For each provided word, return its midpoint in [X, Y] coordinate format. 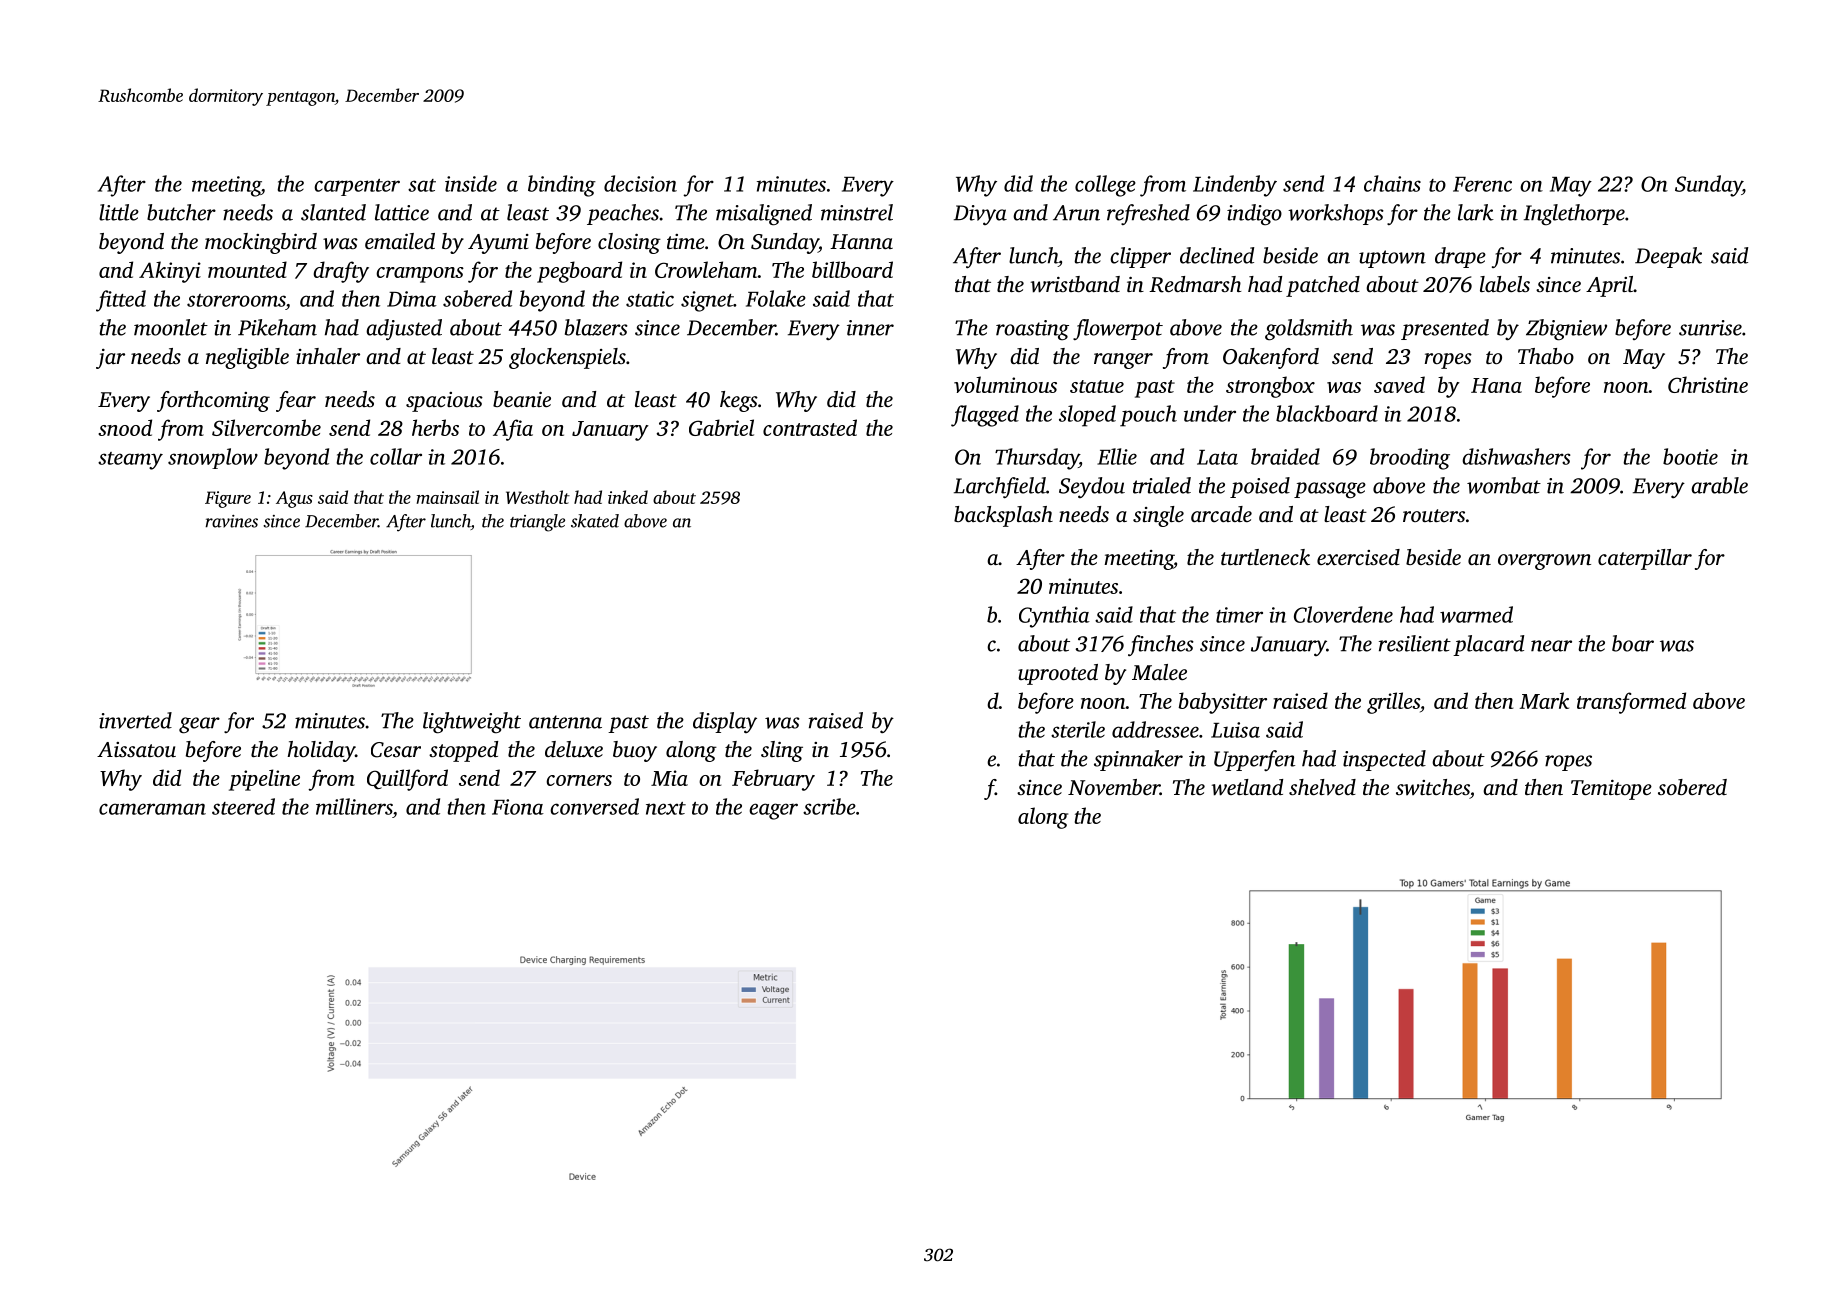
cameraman [152, 809]
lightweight [472, 723]
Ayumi [498, 244]
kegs [739, 401]
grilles [1393, 703]
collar [396, 456]
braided [1285, 456]
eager [773, 811]
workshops [1336, 214]
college [1105, 186]
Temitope [1611, 790]
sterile [1078, 729]
